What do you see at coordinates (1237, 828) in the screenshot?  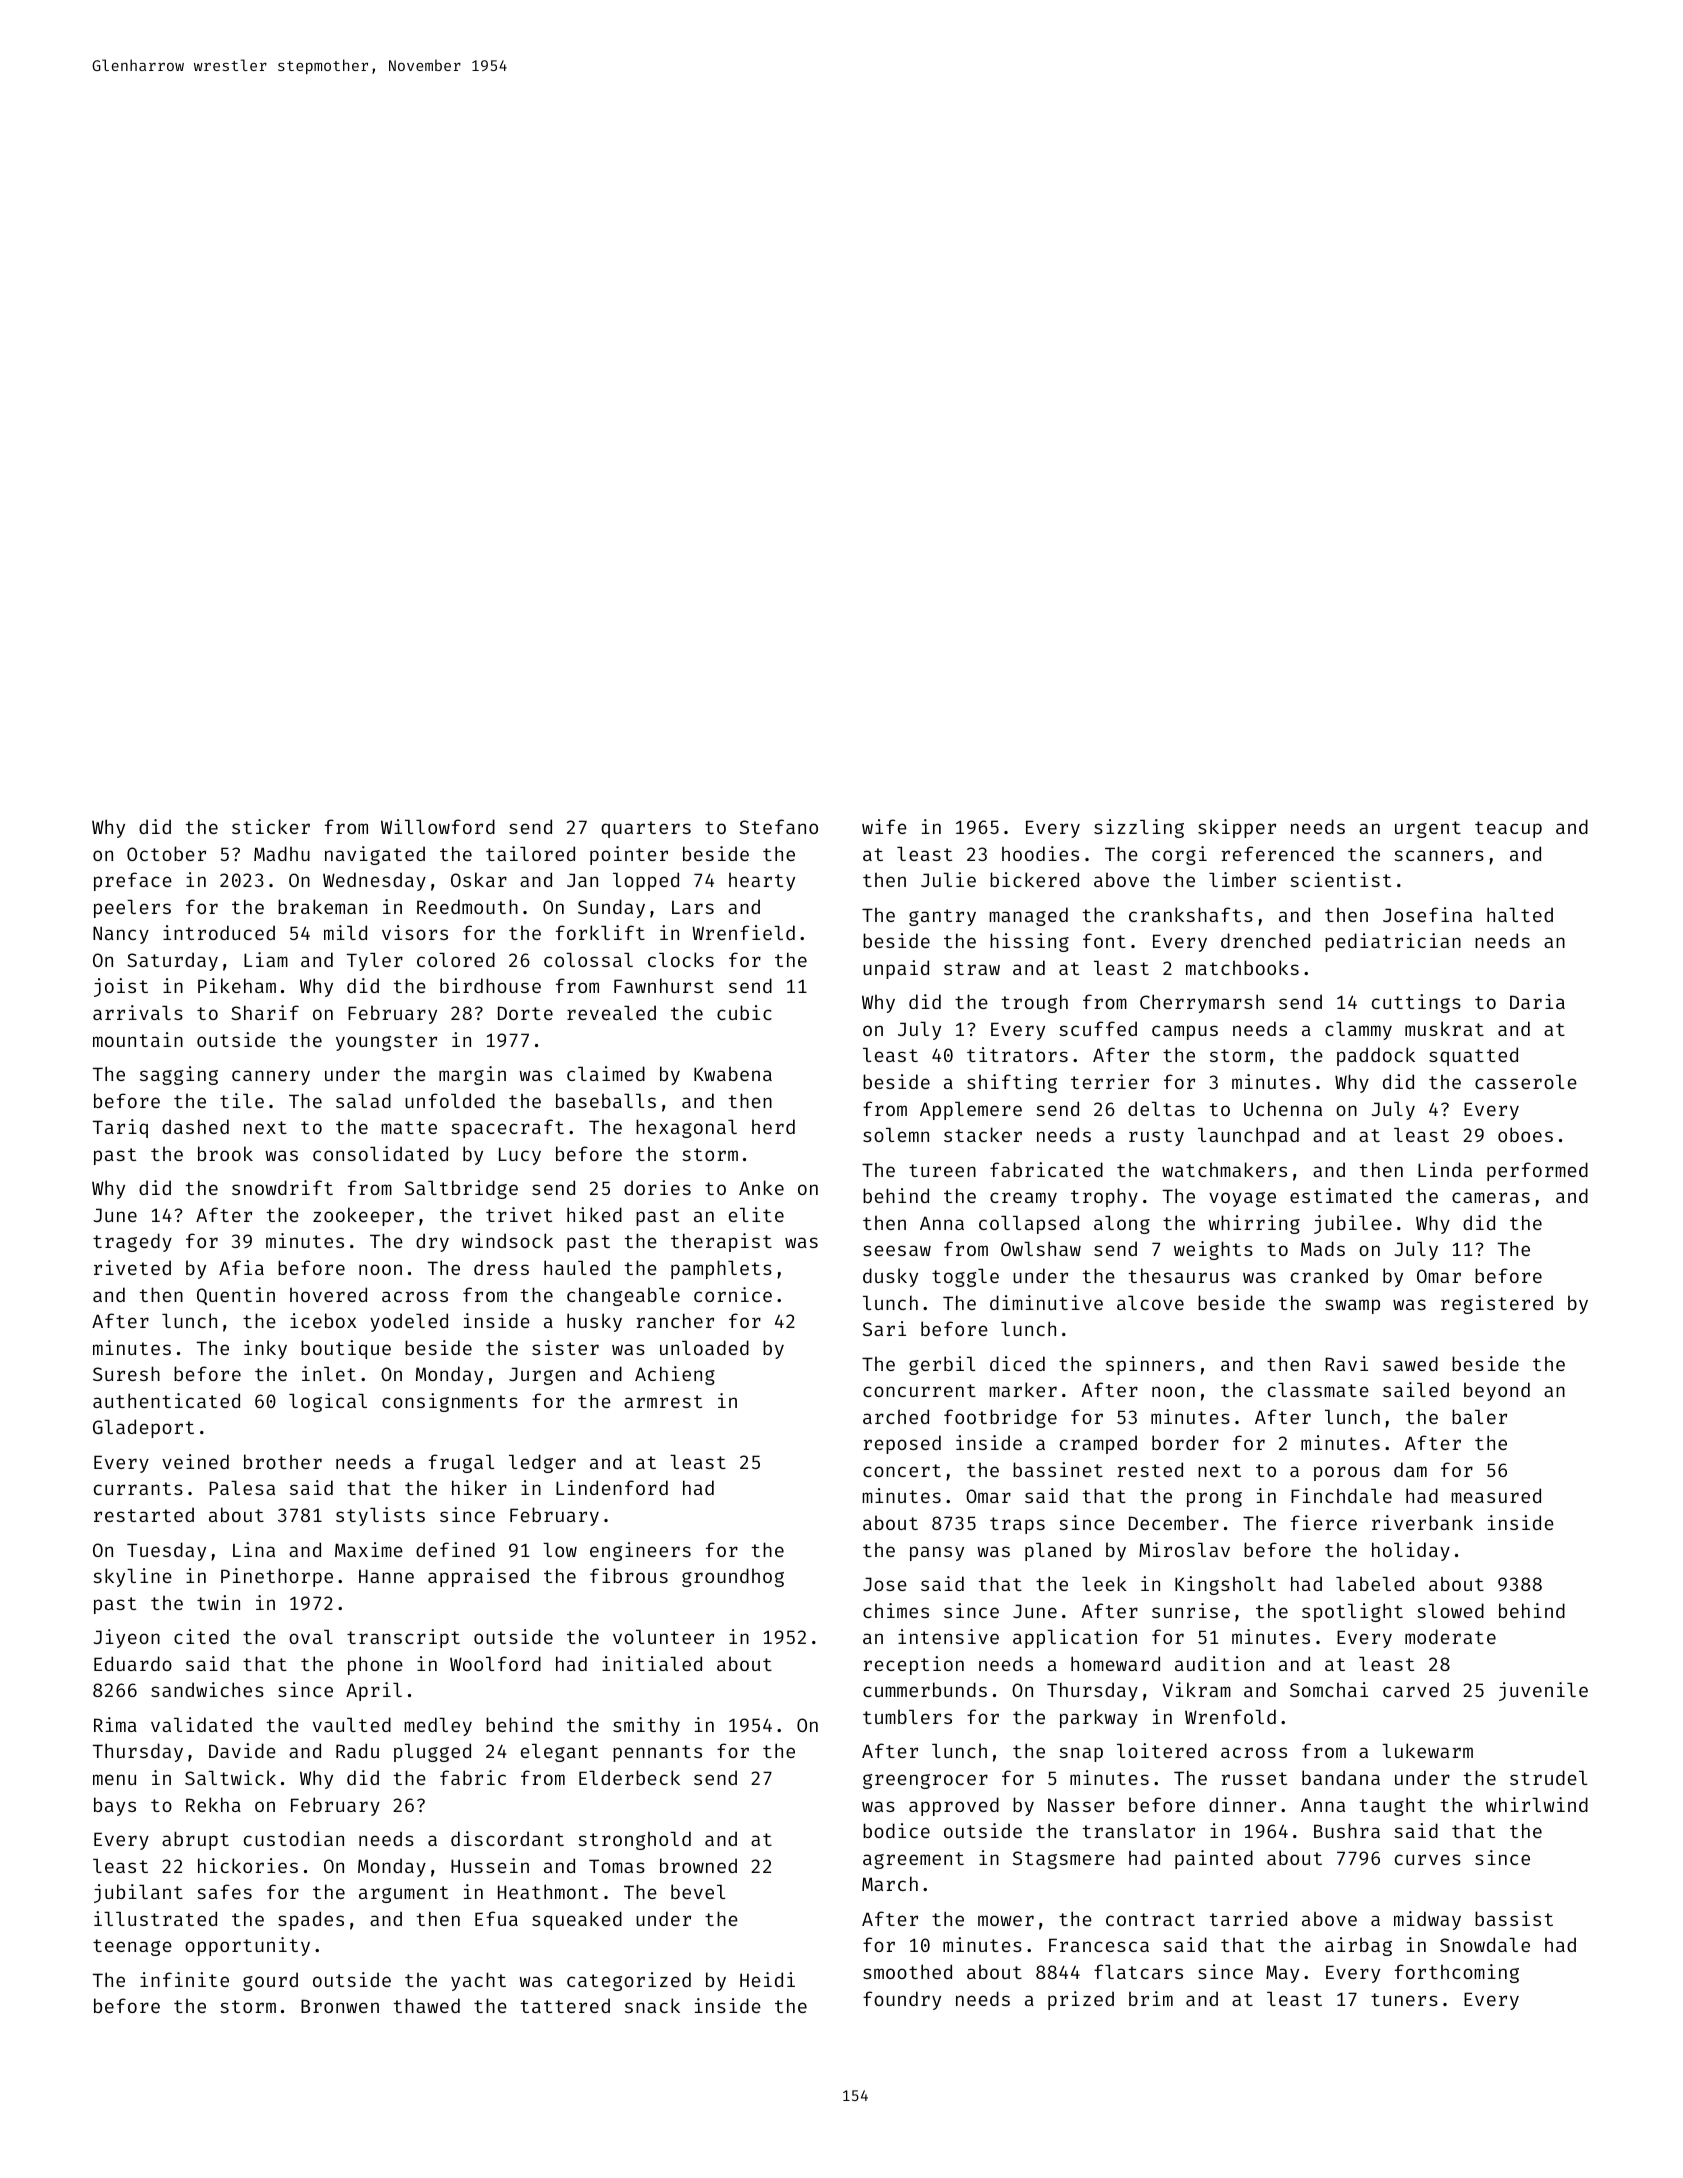 I see `skipper` at bounding box center [1237, 828].
